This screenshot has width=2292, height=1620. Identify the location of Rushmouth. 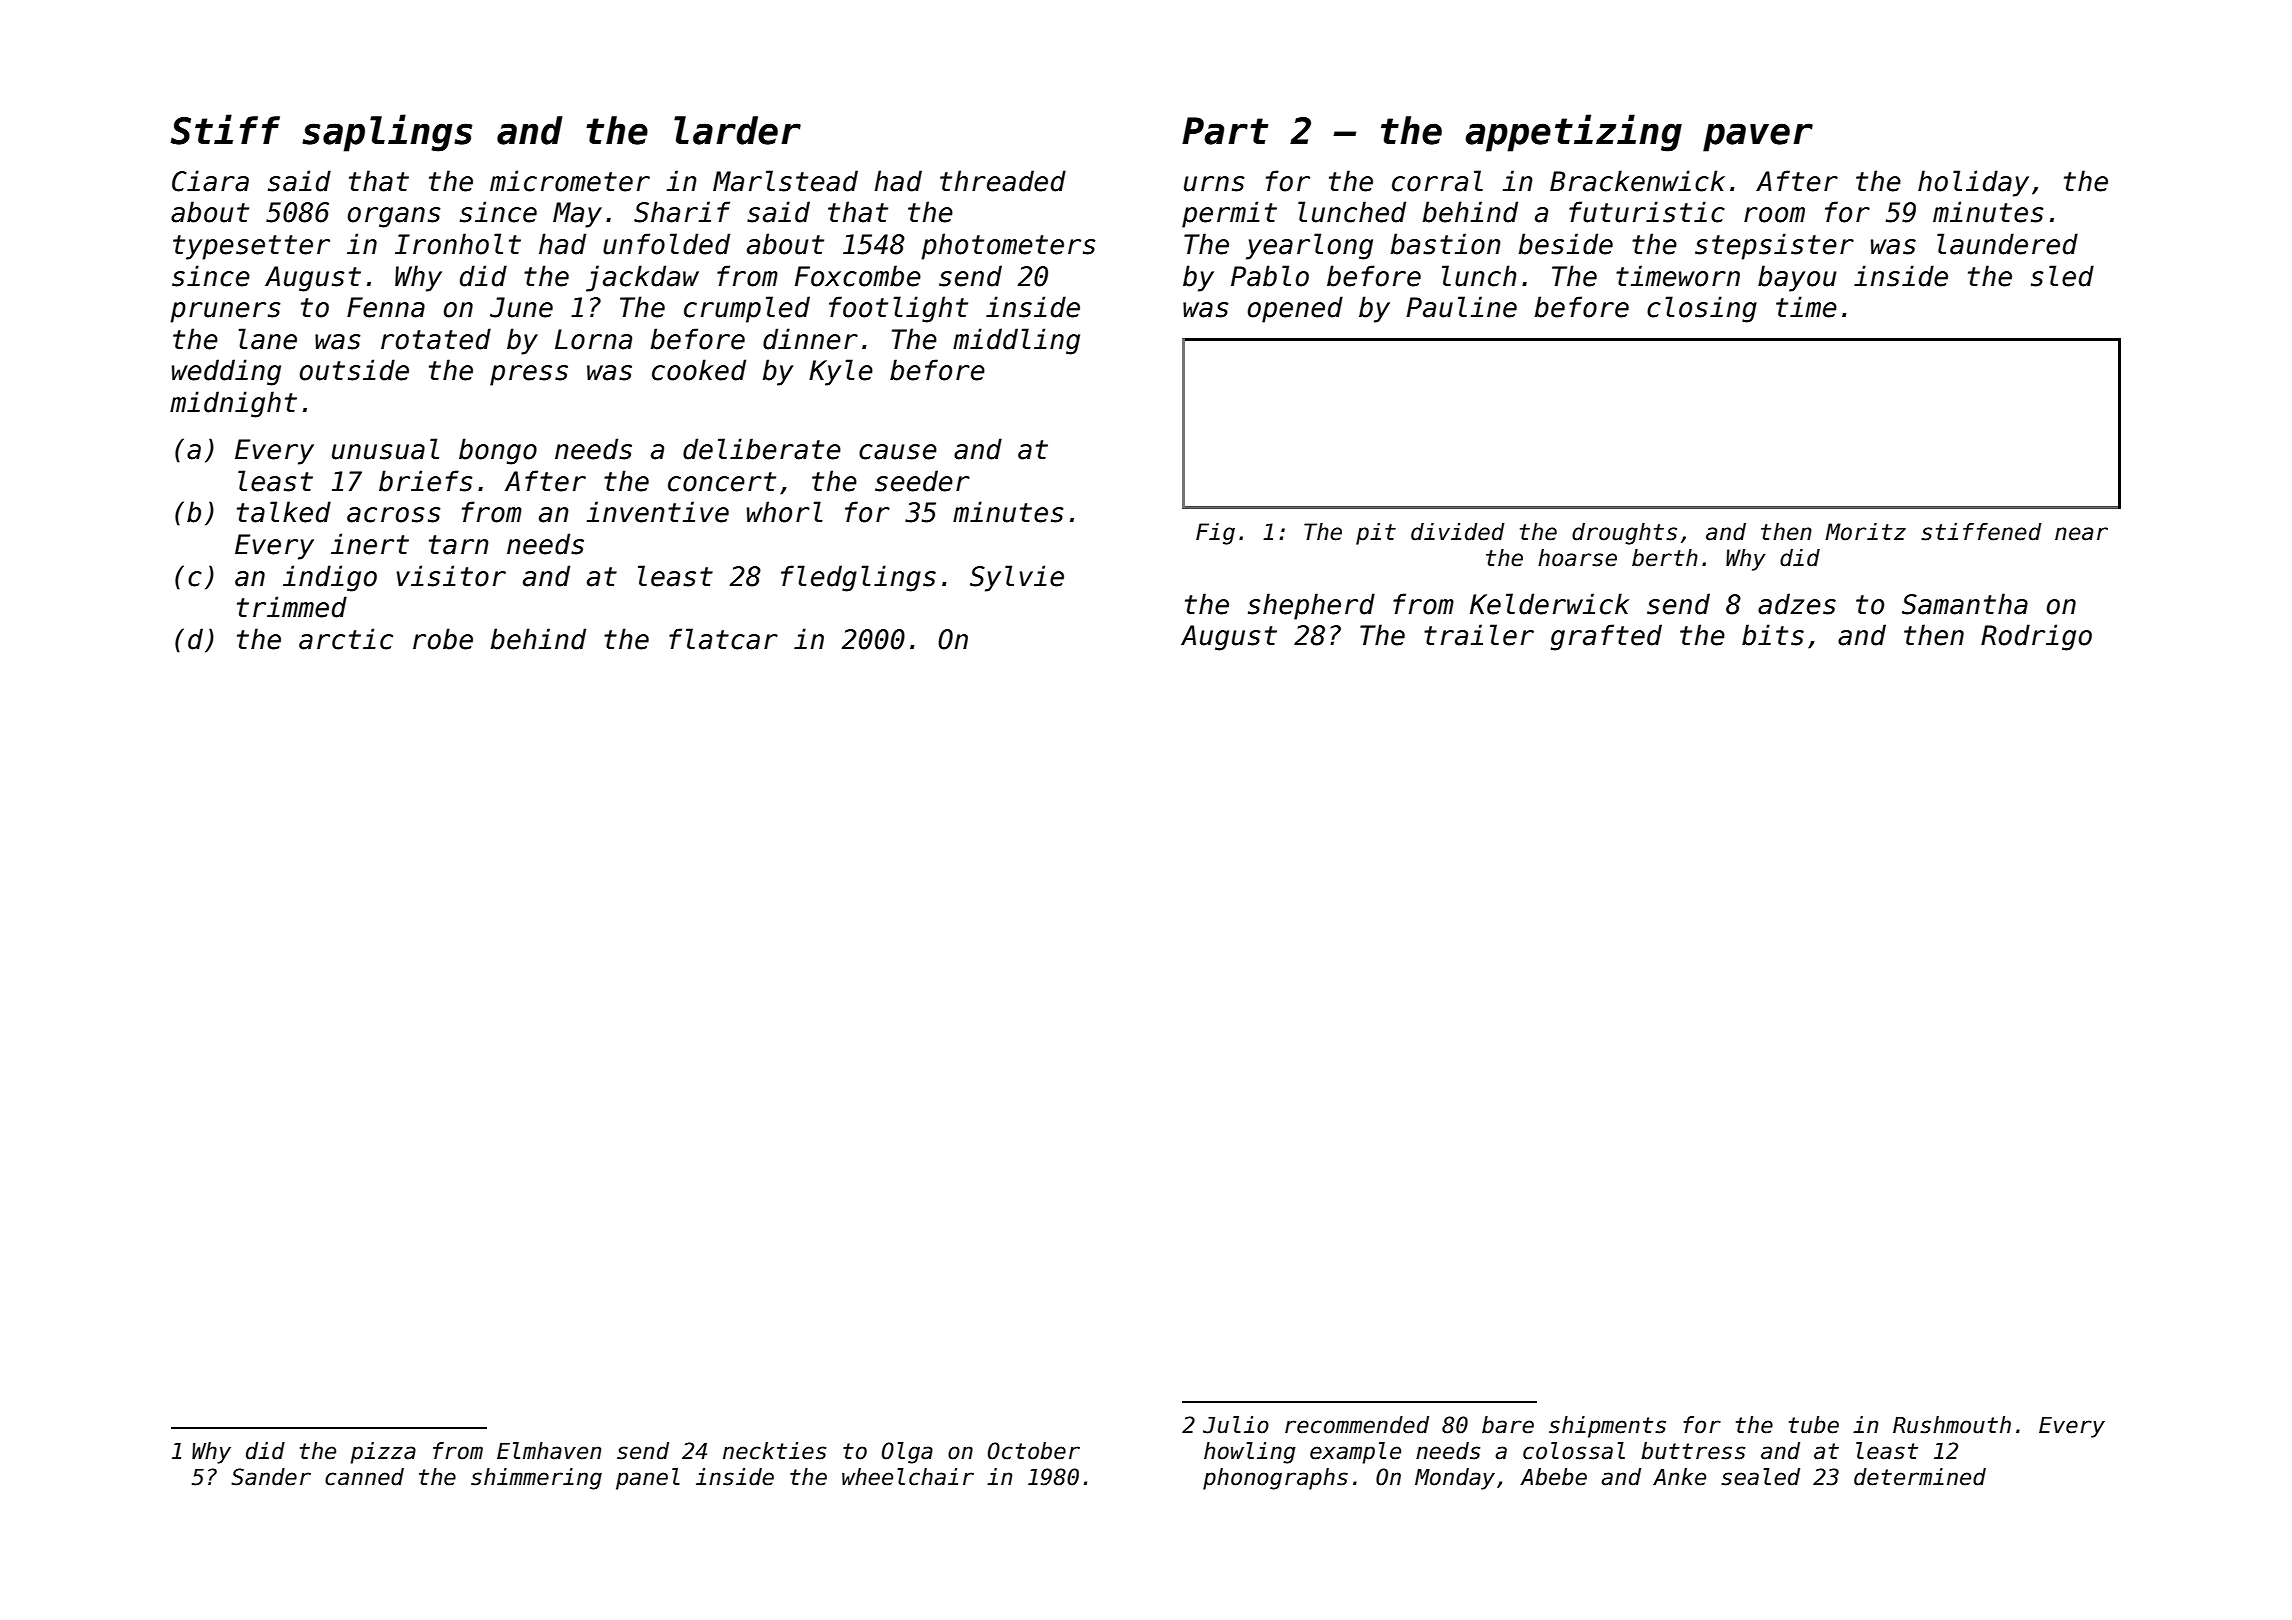
(1952, 1425).
